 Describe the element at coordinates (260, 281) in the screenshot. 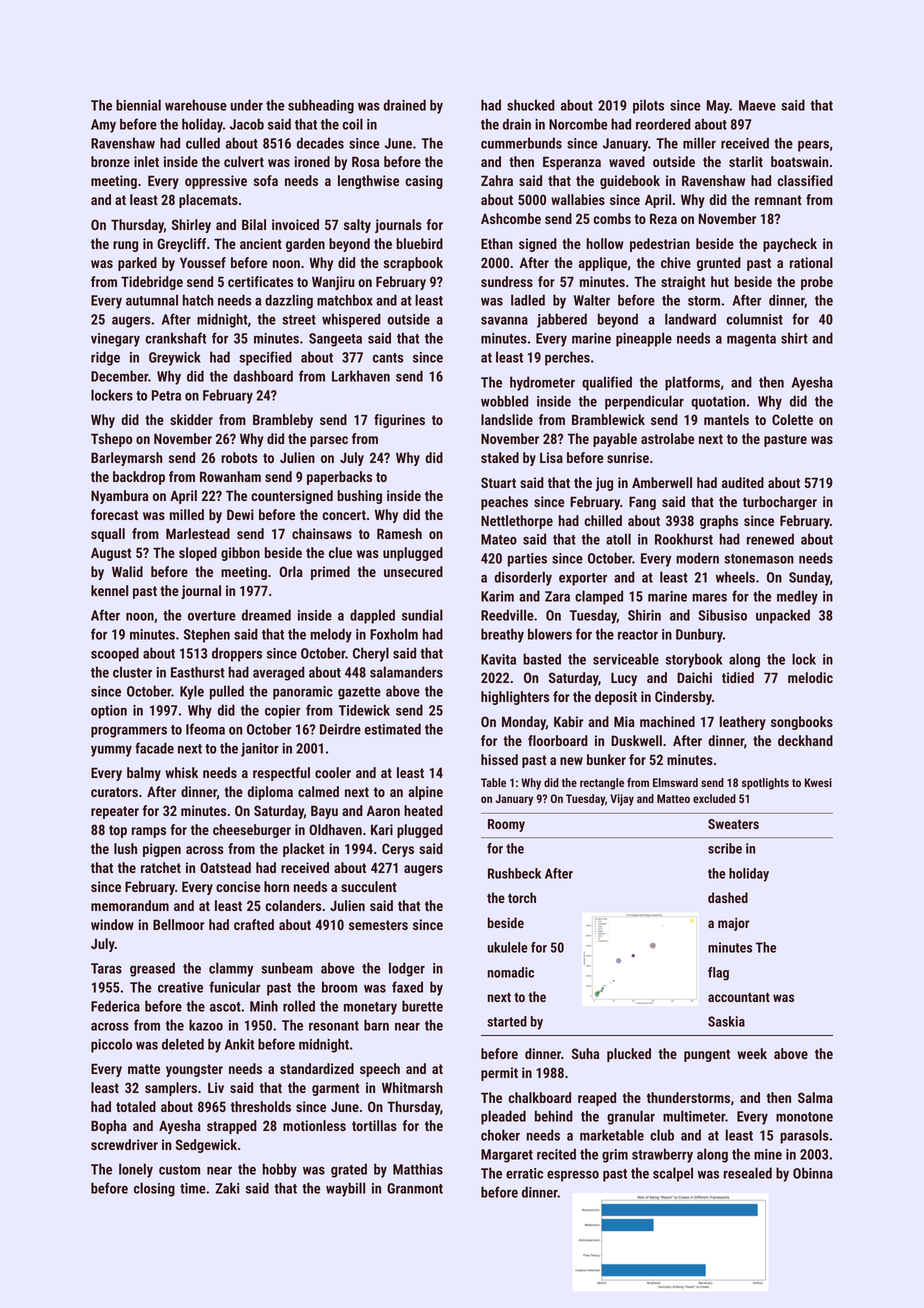

I see `certificates` at that location.
